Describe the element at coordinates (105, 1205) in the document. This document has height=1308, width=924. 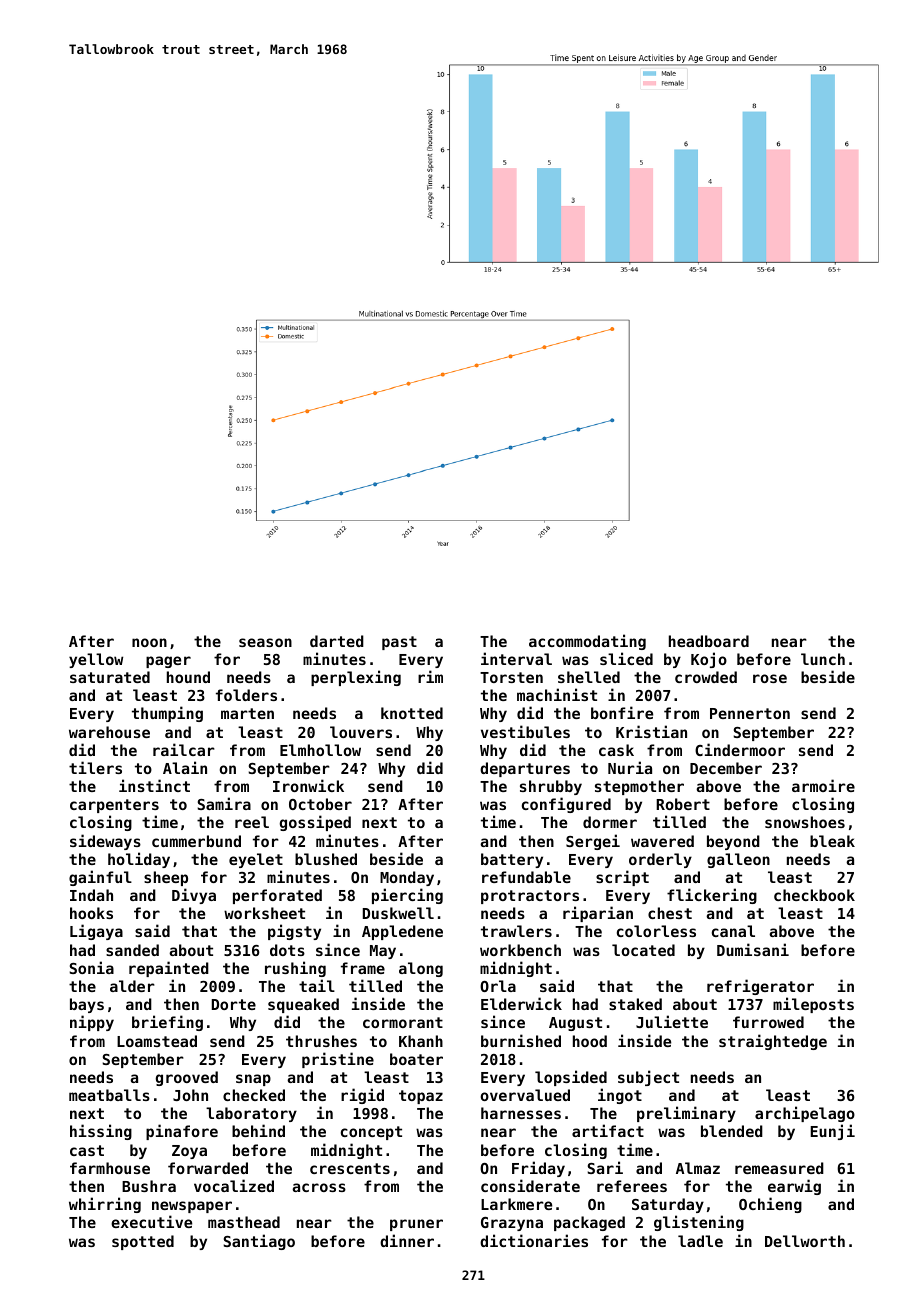
I see `whirring` at that location.
